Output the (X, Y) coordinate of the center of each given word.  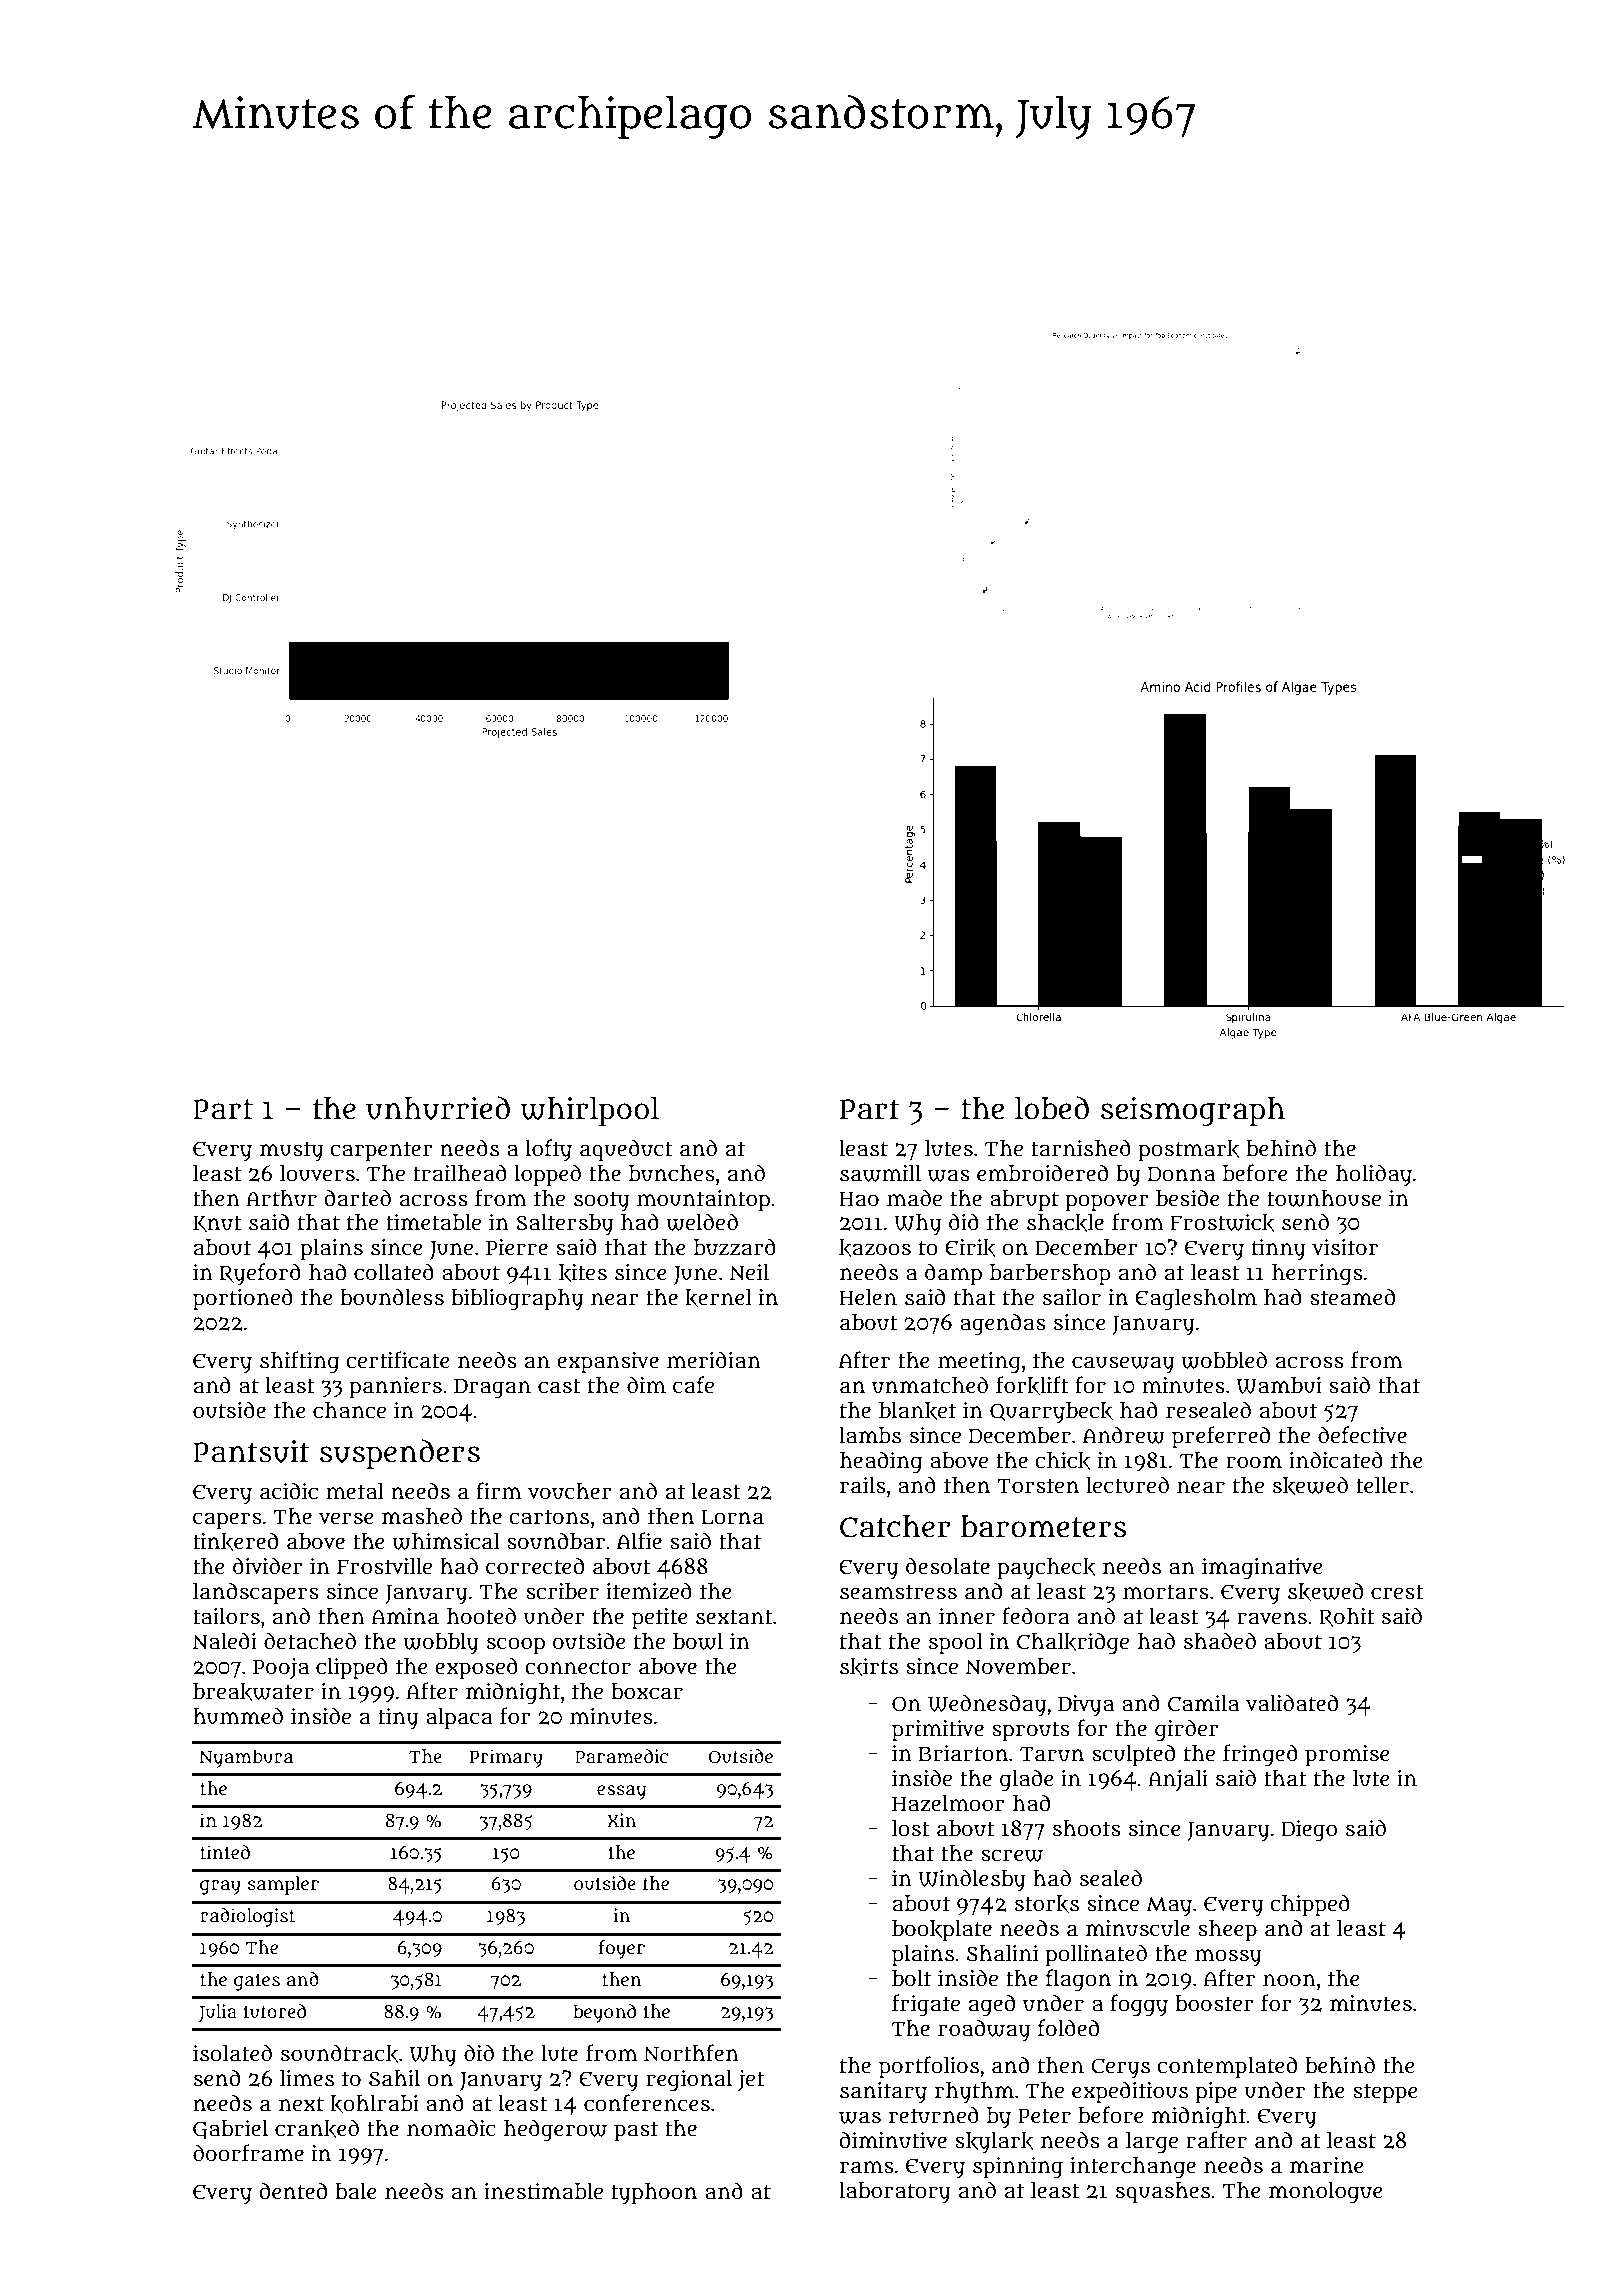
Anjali (1178, 1780)
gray (220, 1887)
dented (293, 2191)
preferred (1221, 1437)
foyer (622, 1949)
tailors (226, 1616)
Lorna (732, 1517)
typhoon (654, 2194)
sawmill (880, 1173)
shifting (299, 1362)
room (1254, 1462)
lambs (870, 1435)
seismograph (1193, 1112)
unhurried (438, 1108)
